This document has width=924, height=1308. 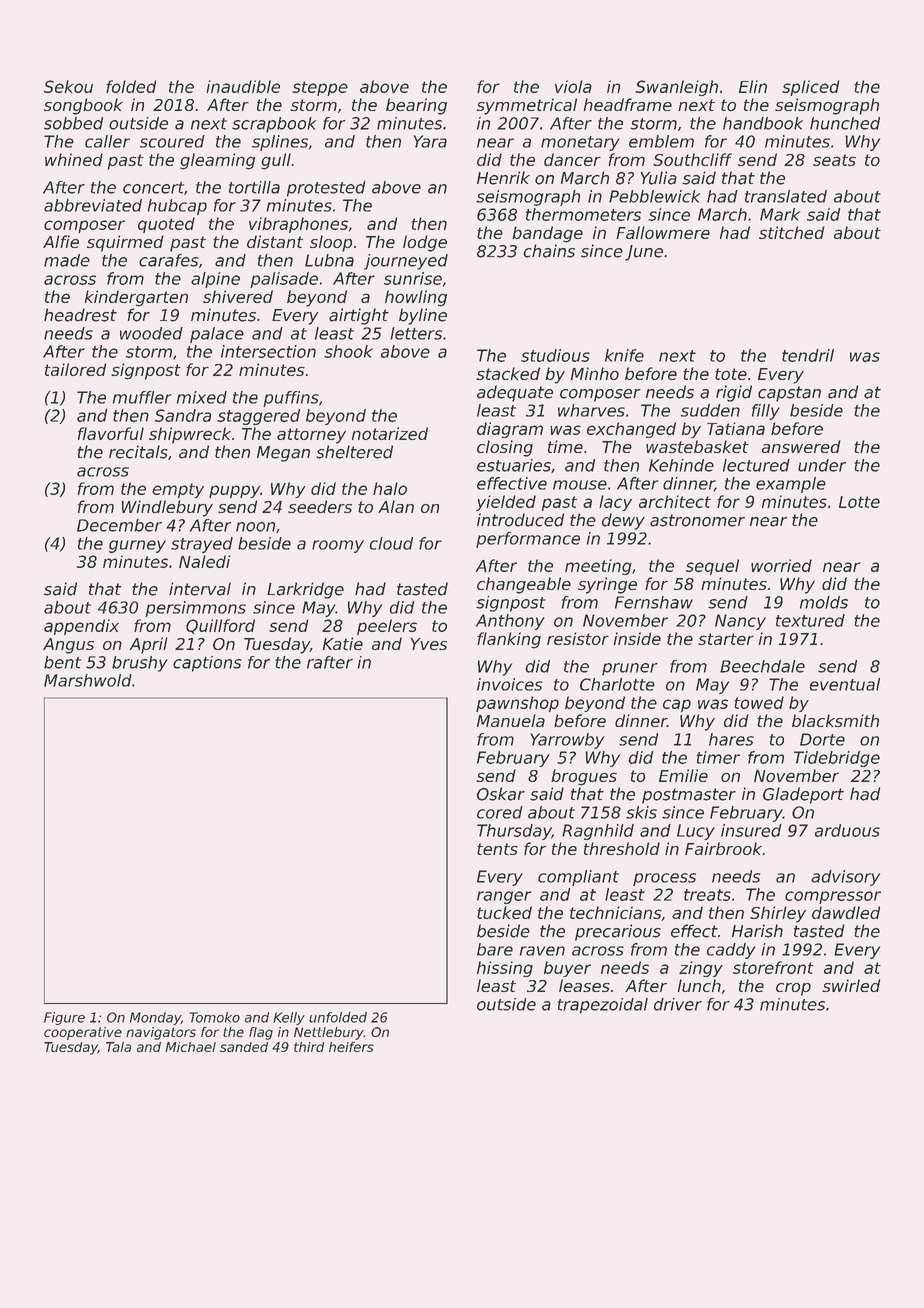 I want to click on Henrik, so click(x=503, y=178).
